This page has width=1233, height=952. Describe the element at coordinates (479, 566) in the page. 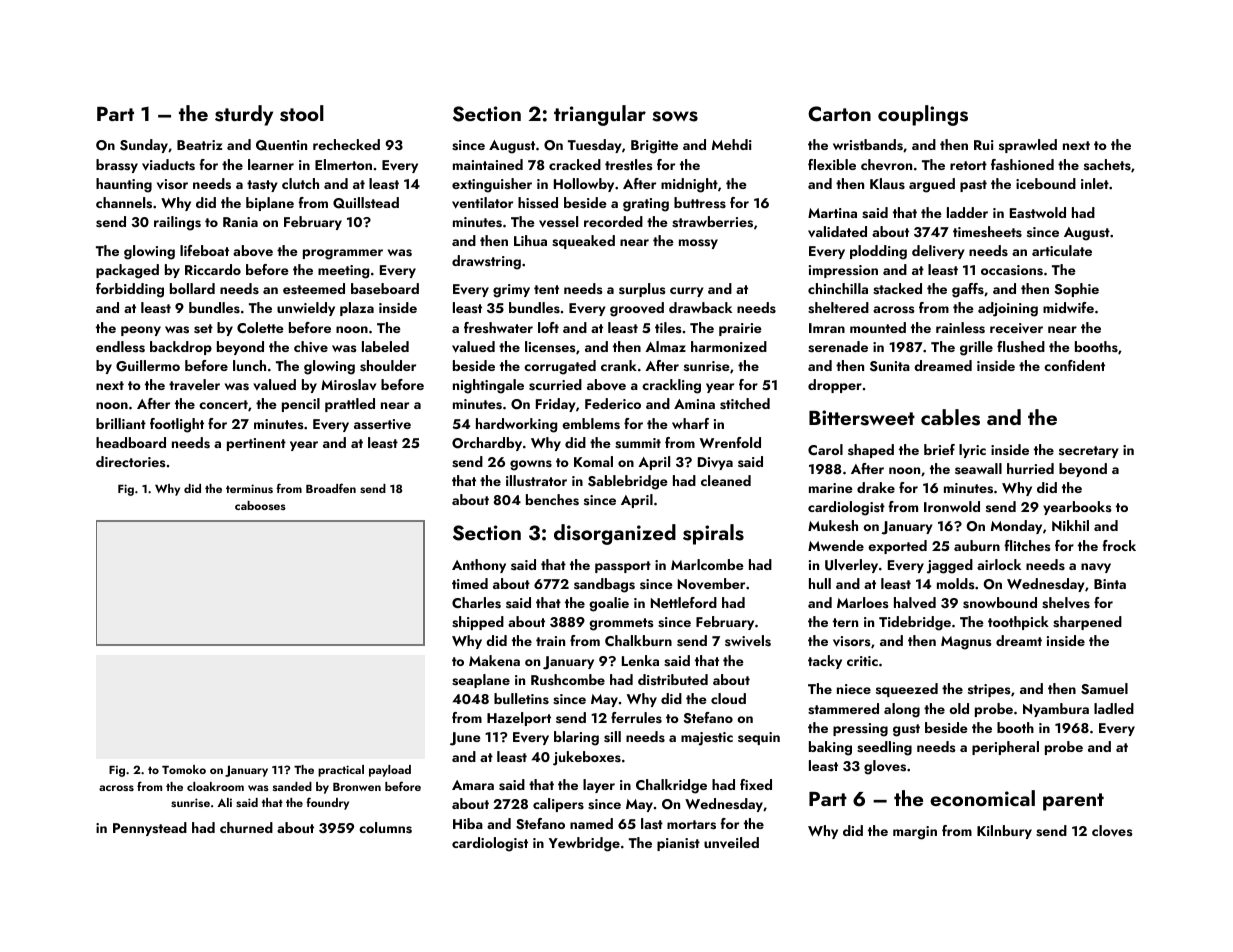

I see `Anthony` at that location.
